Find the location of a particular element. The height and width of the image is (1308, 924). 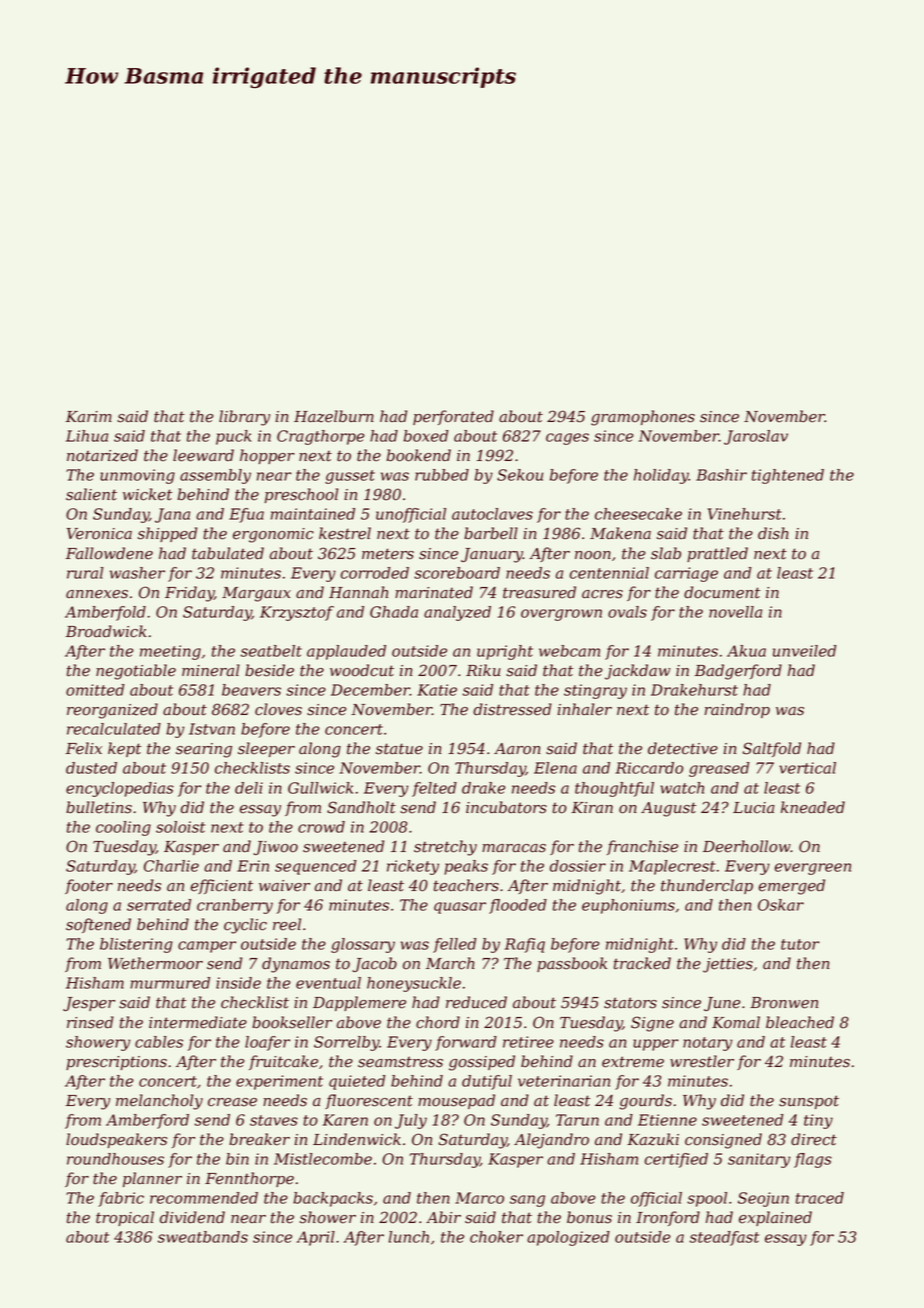

efficient is located at coordinates (222, 886).
